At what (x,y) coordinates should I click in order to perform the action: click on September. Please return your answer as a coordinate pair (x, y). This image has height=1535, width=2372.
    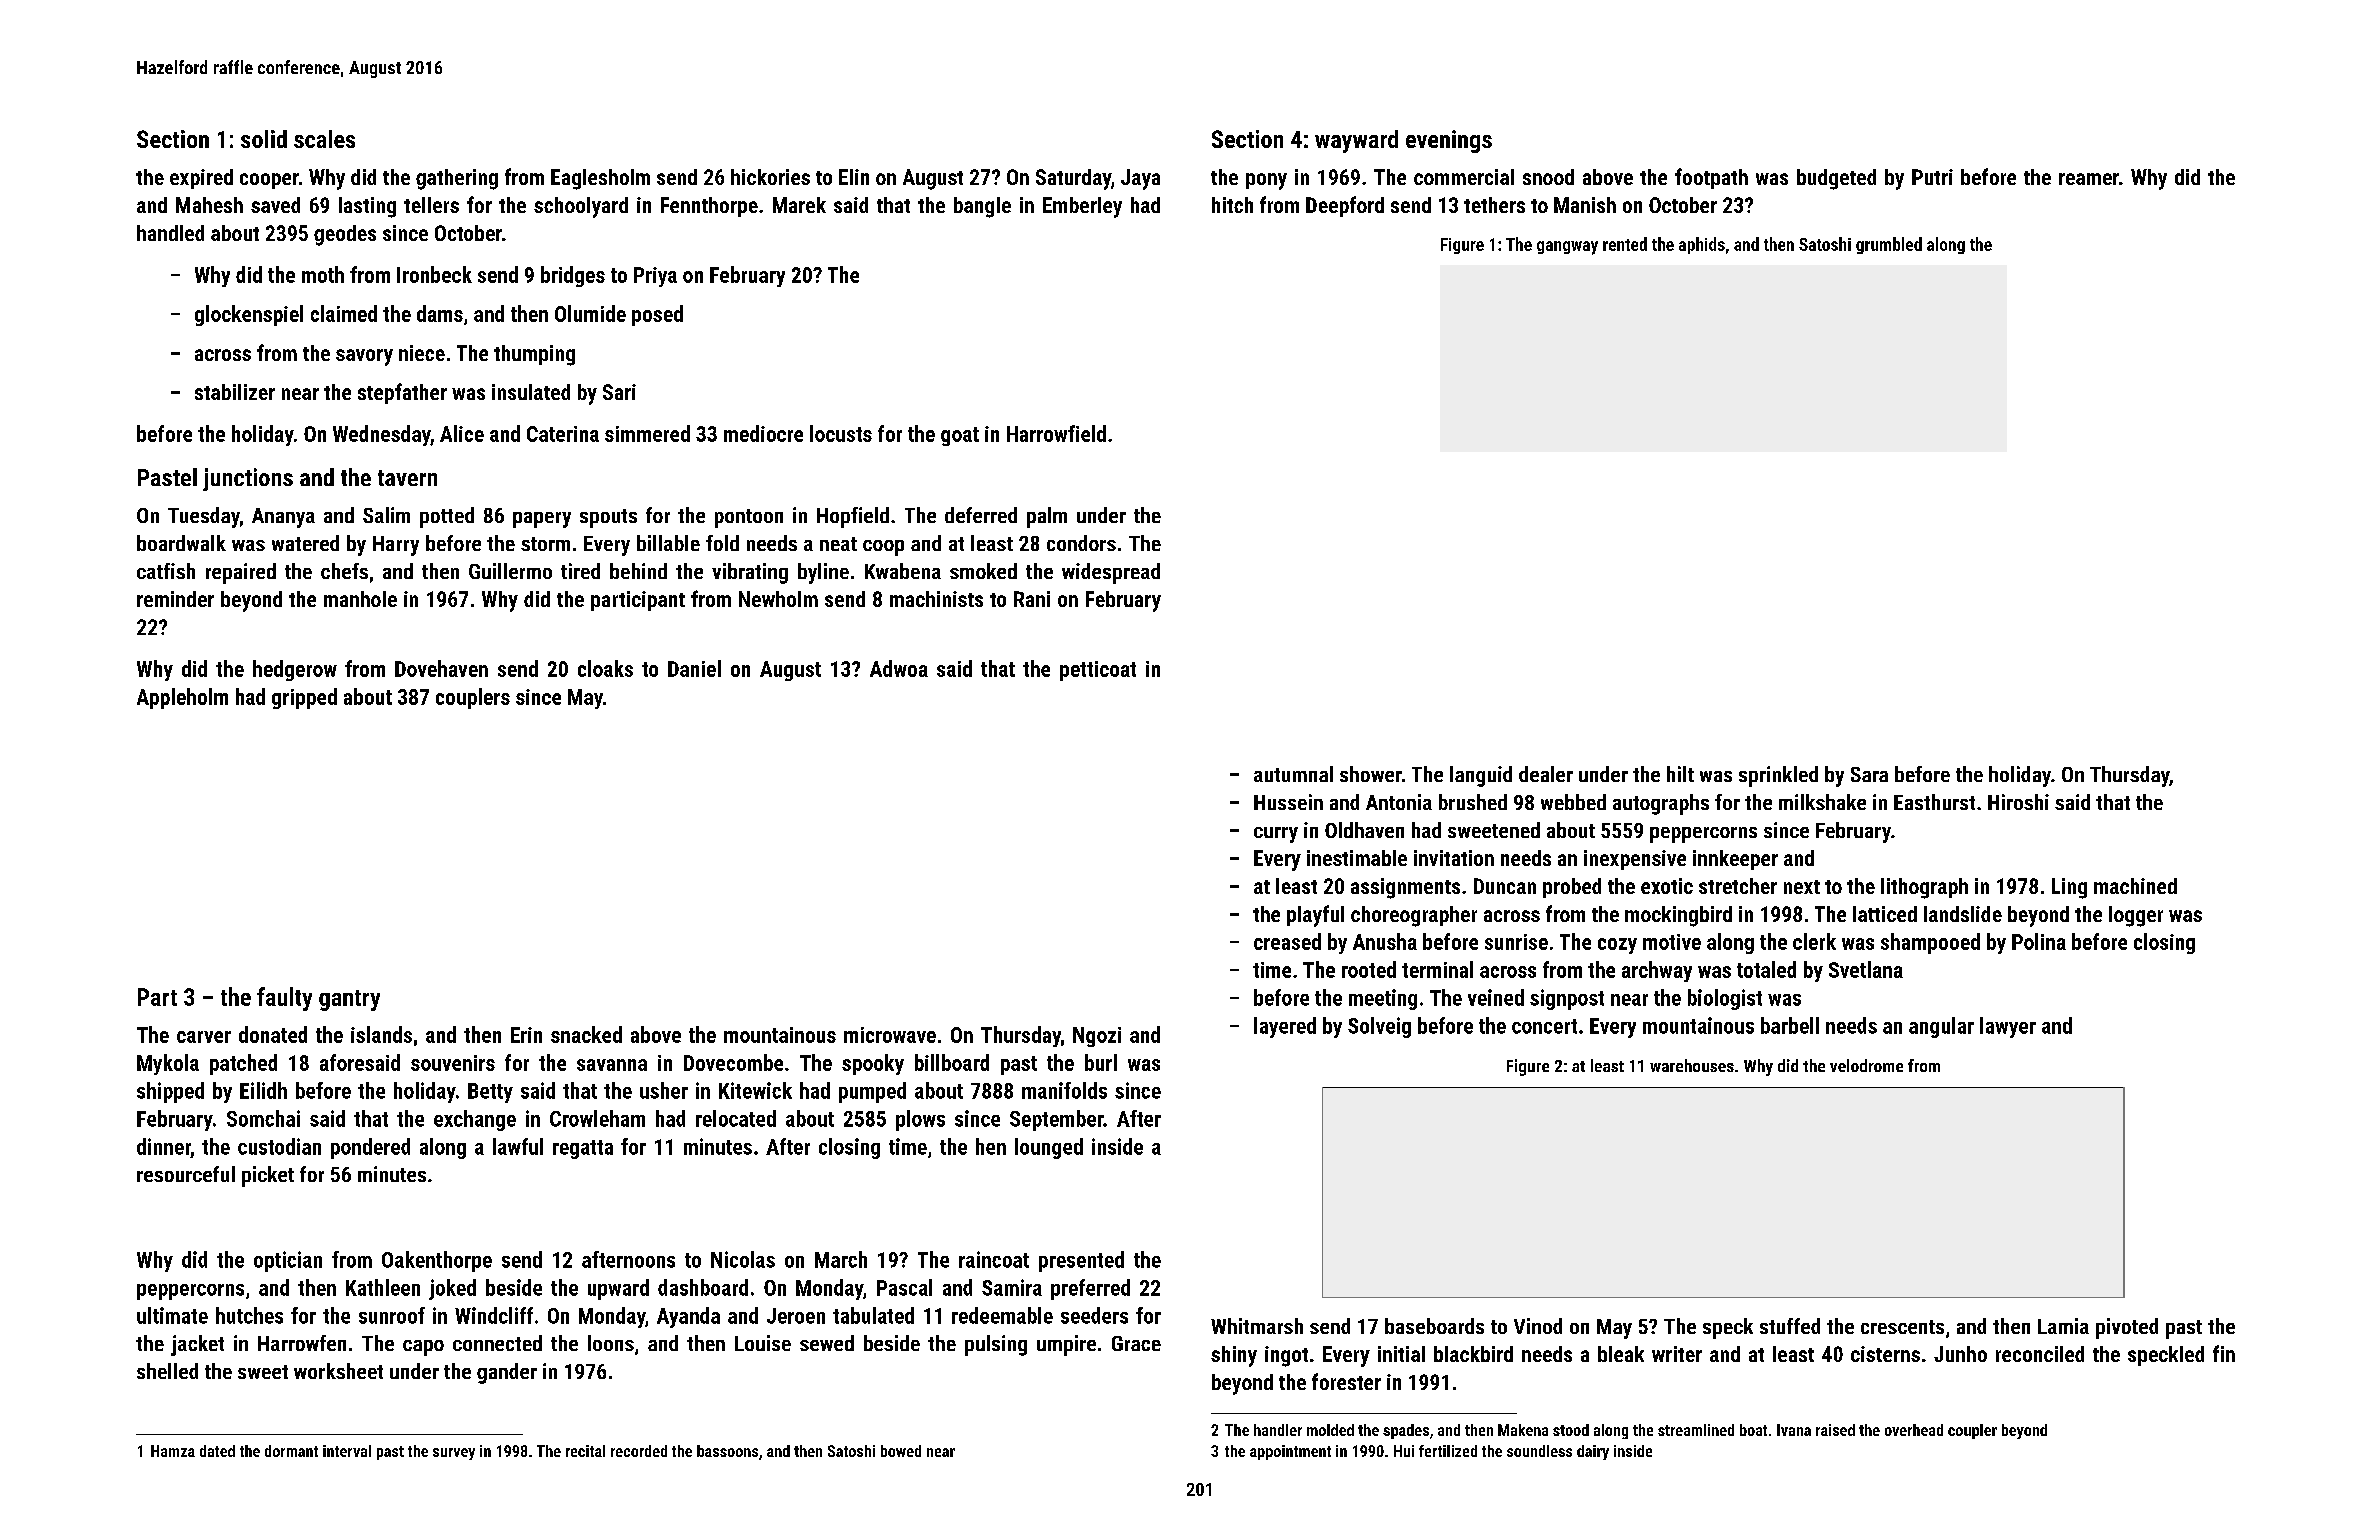
    Looking at the image, I should click on (1056, 1120).
